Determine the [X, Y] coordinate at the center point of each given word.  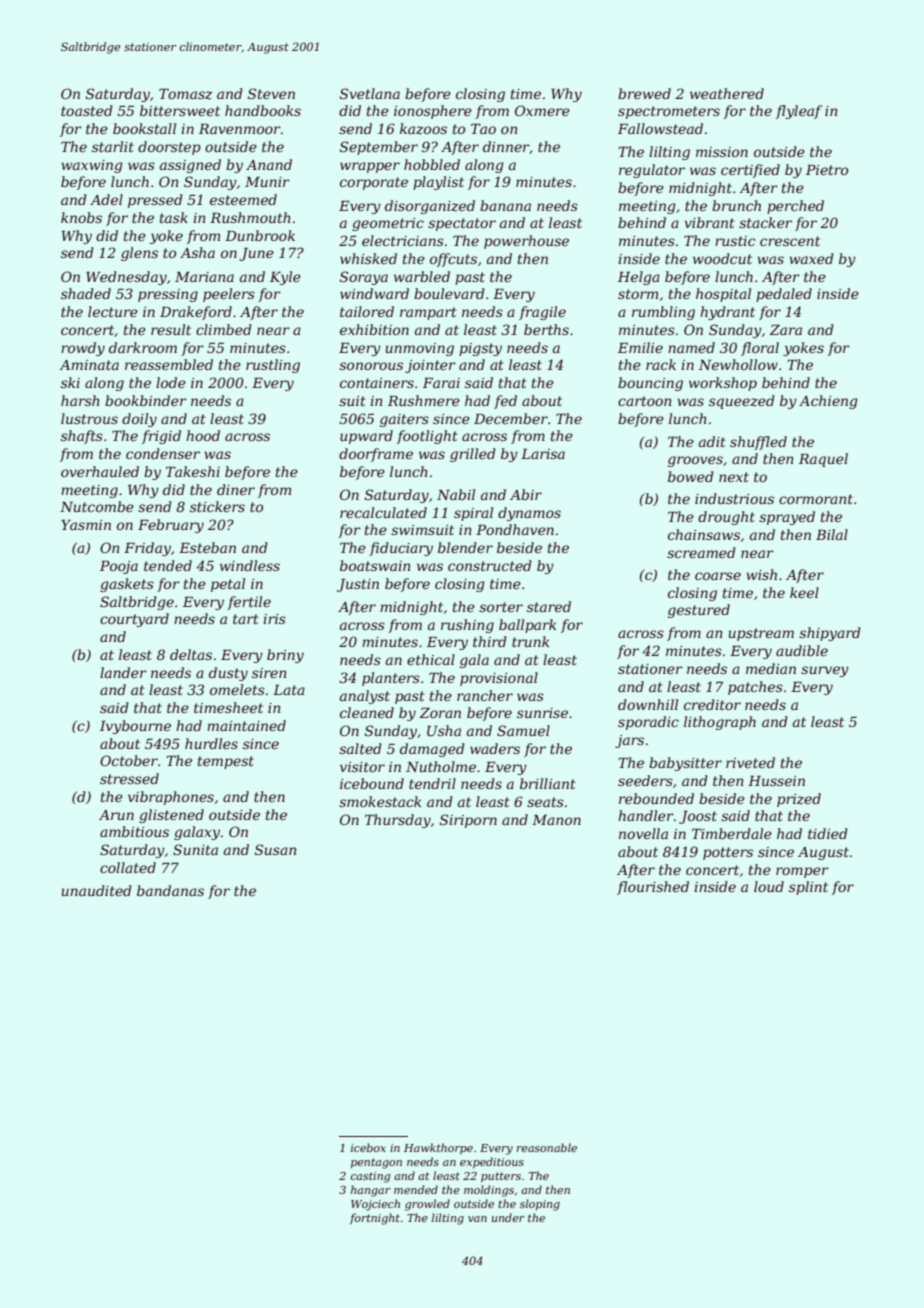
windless [250, 565]
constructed [490, 565]
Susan [276, 849]
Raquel [823, 460]
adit [712, 441]
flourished [653, 888]
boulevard [449, 293]
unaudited [97, 890]
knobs [81, 217]
